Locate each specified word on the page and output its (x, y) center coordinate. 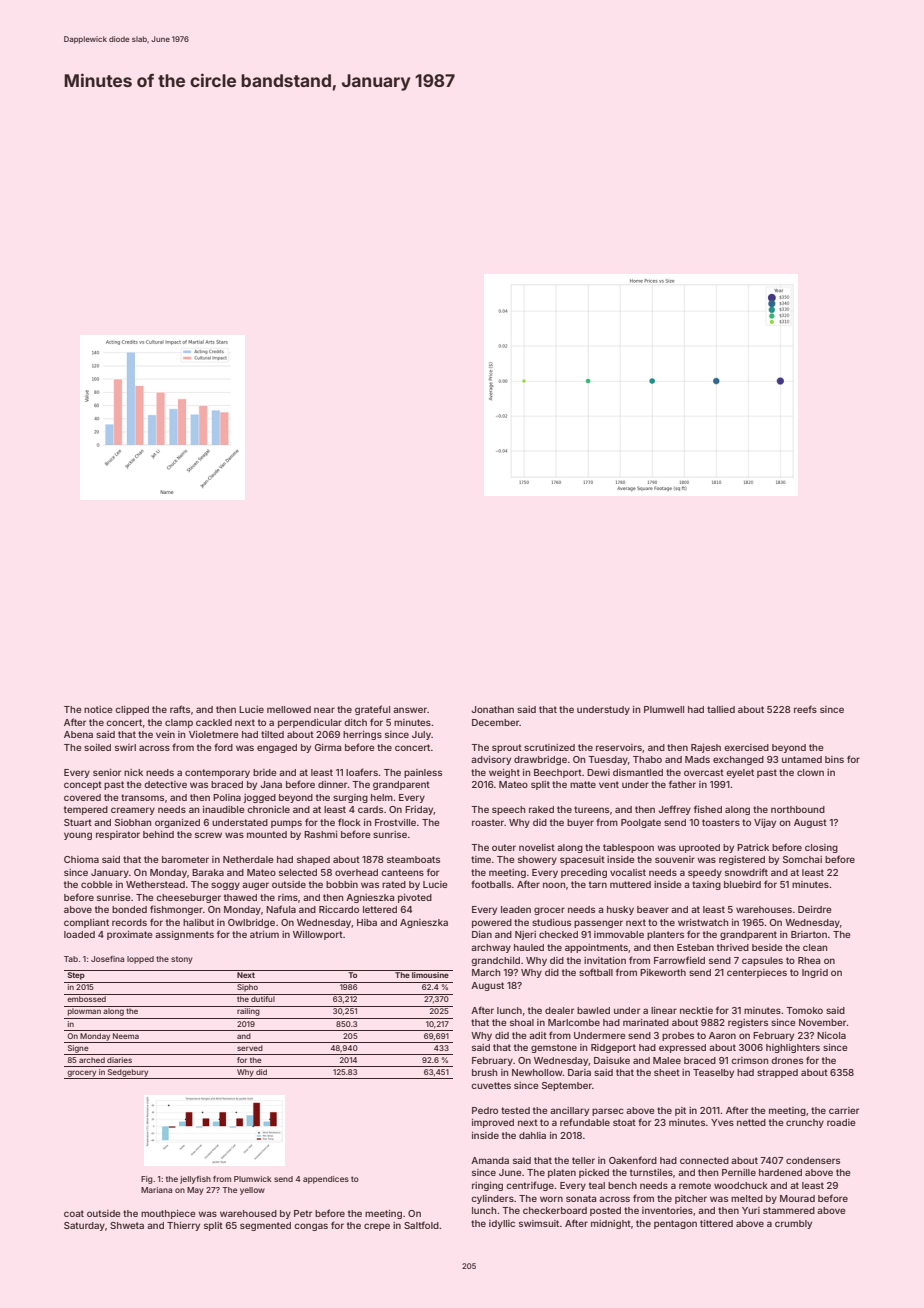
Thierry (183, 1226)
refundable (585, 1122)
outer (504, 847)
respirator (118, 835)
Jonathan (492, 709)
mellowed (289, 709)
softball (596, 972)
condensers (813, 1160)
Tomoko (804, 1010)
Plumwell (664, 709)
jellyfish (195, 1180)
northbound (798, 809)
